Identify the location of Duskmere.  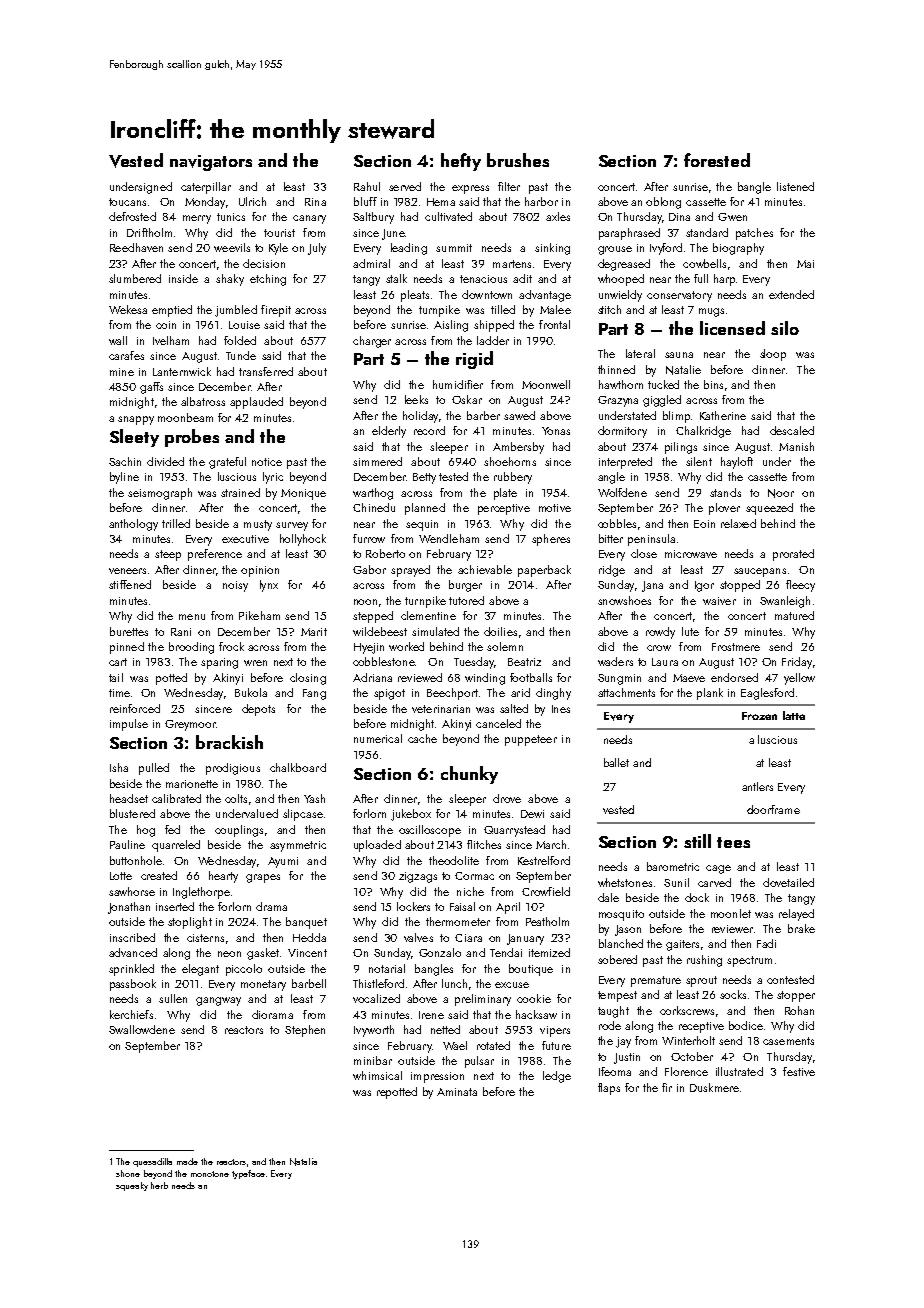
(714, 1087).
